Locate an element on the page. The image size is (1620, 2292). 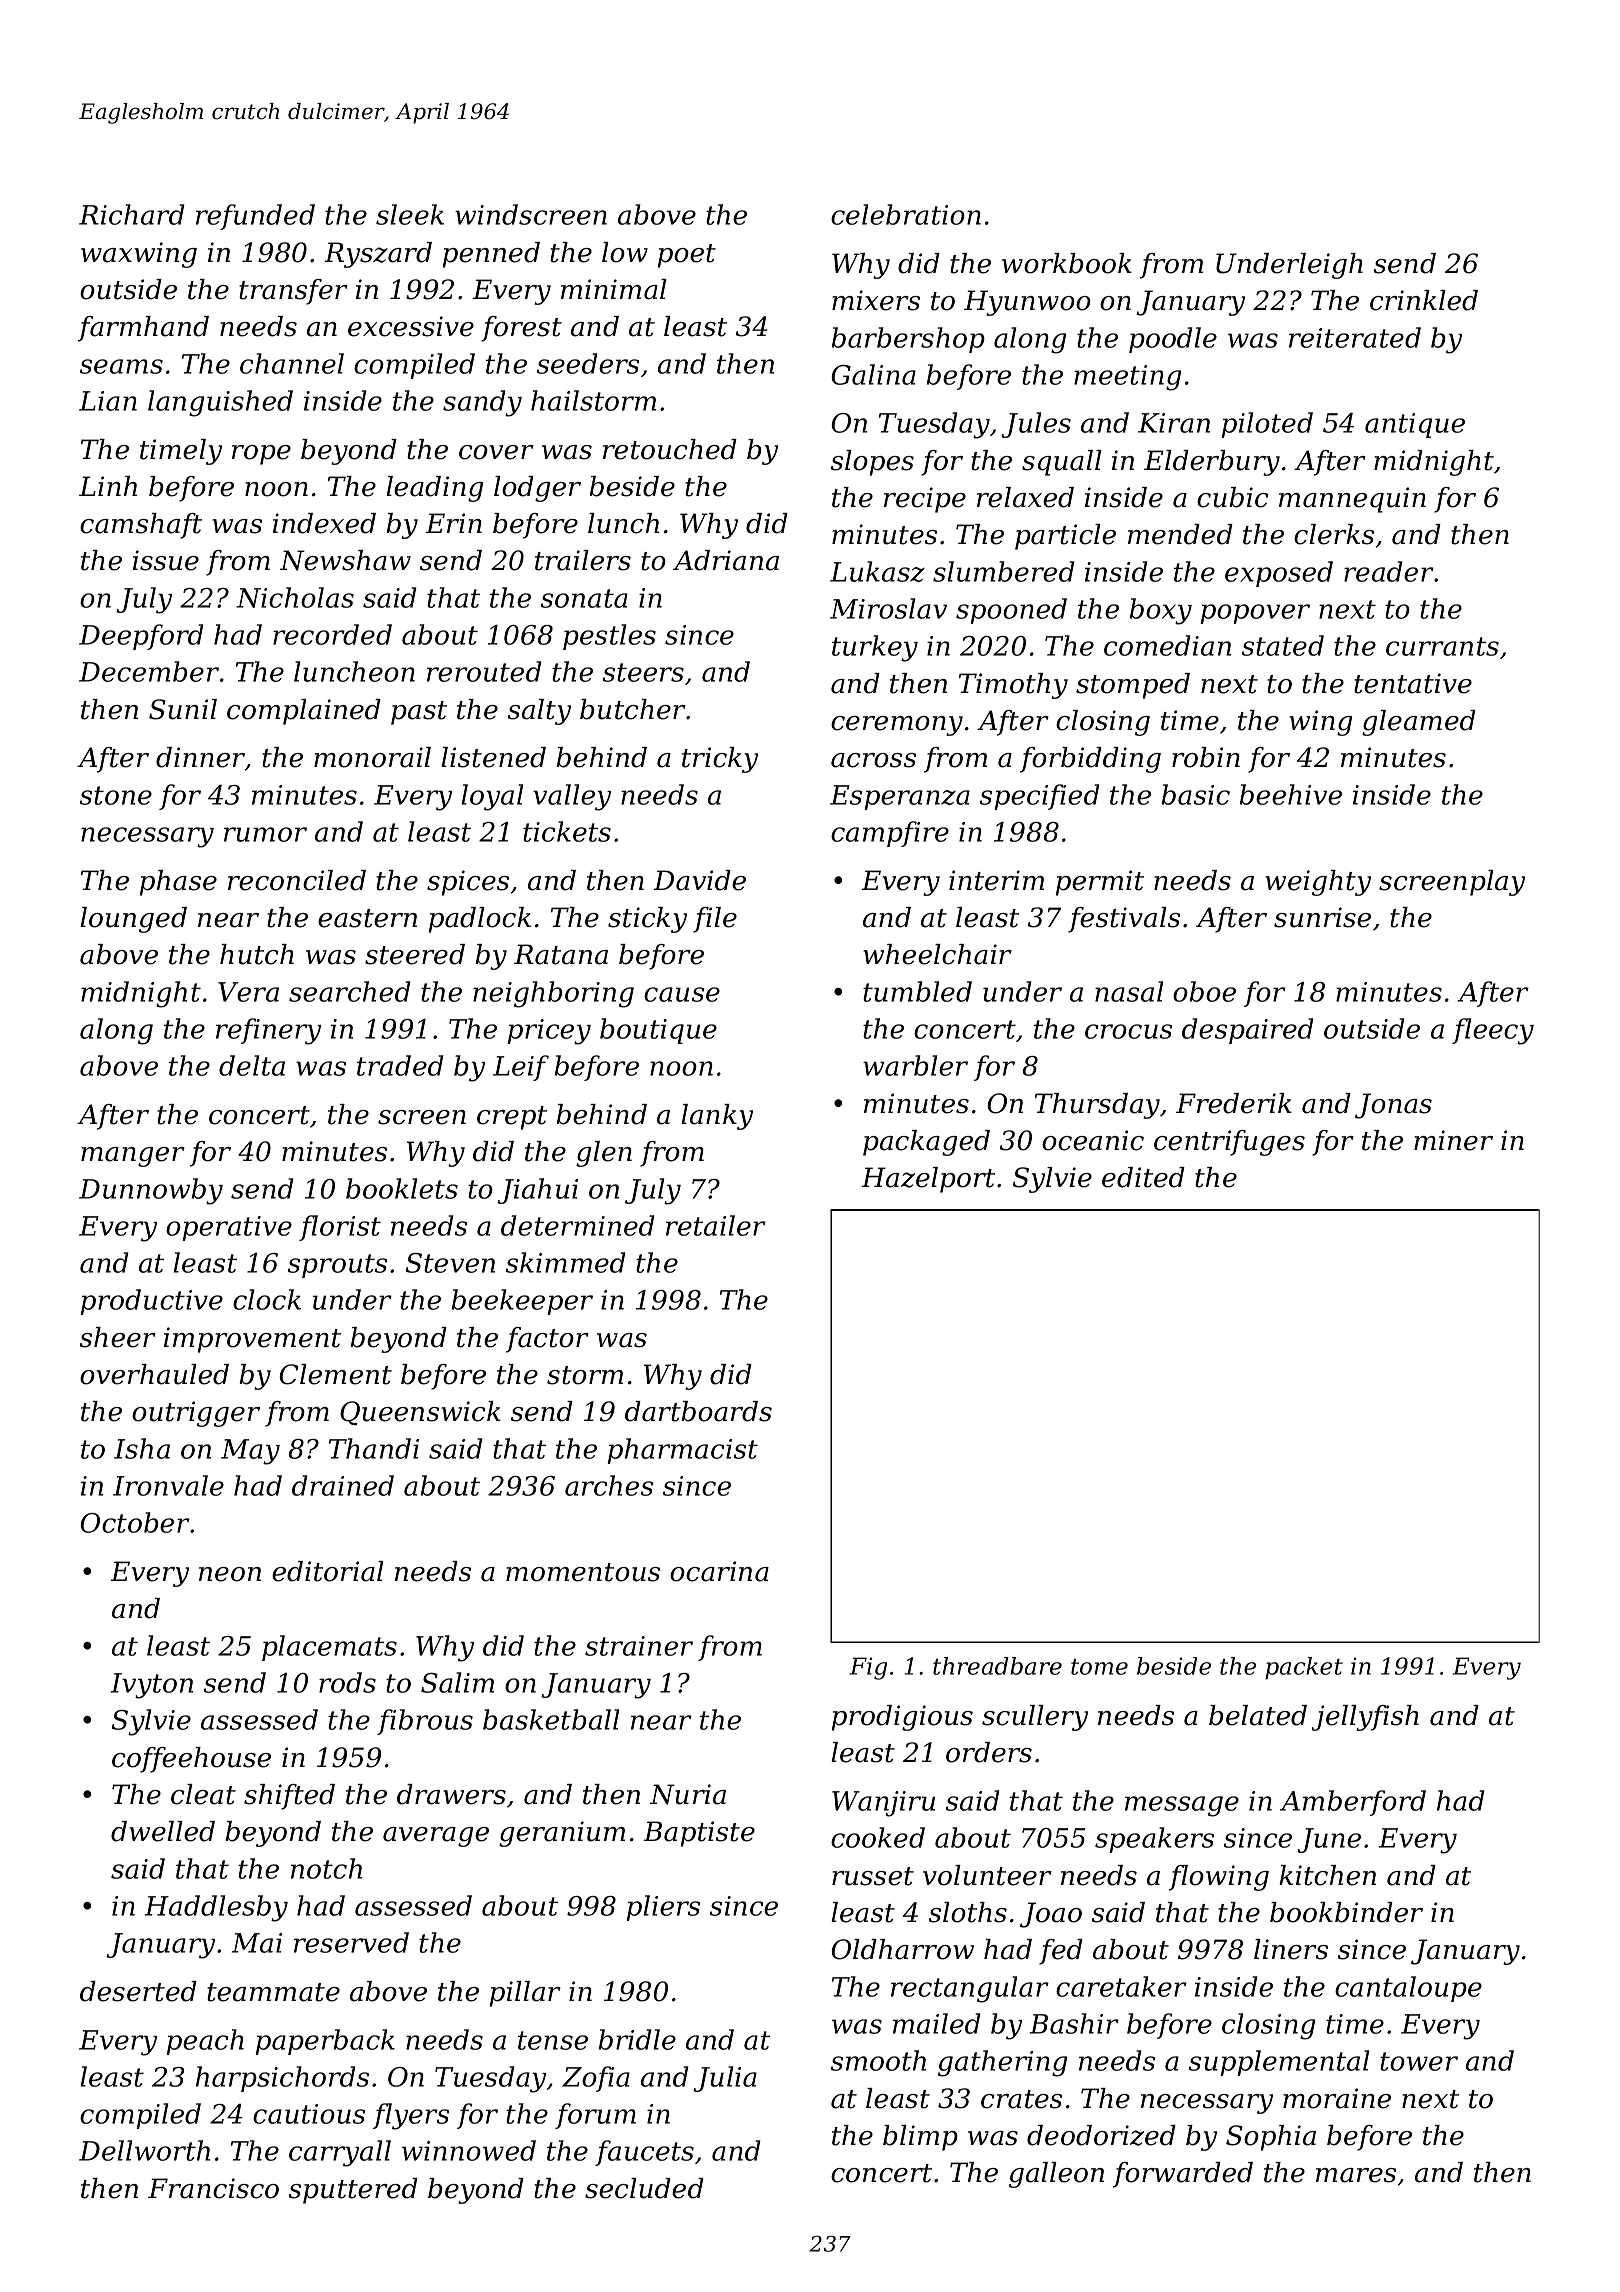
sputtered is located at coordinates (353, 2191).
